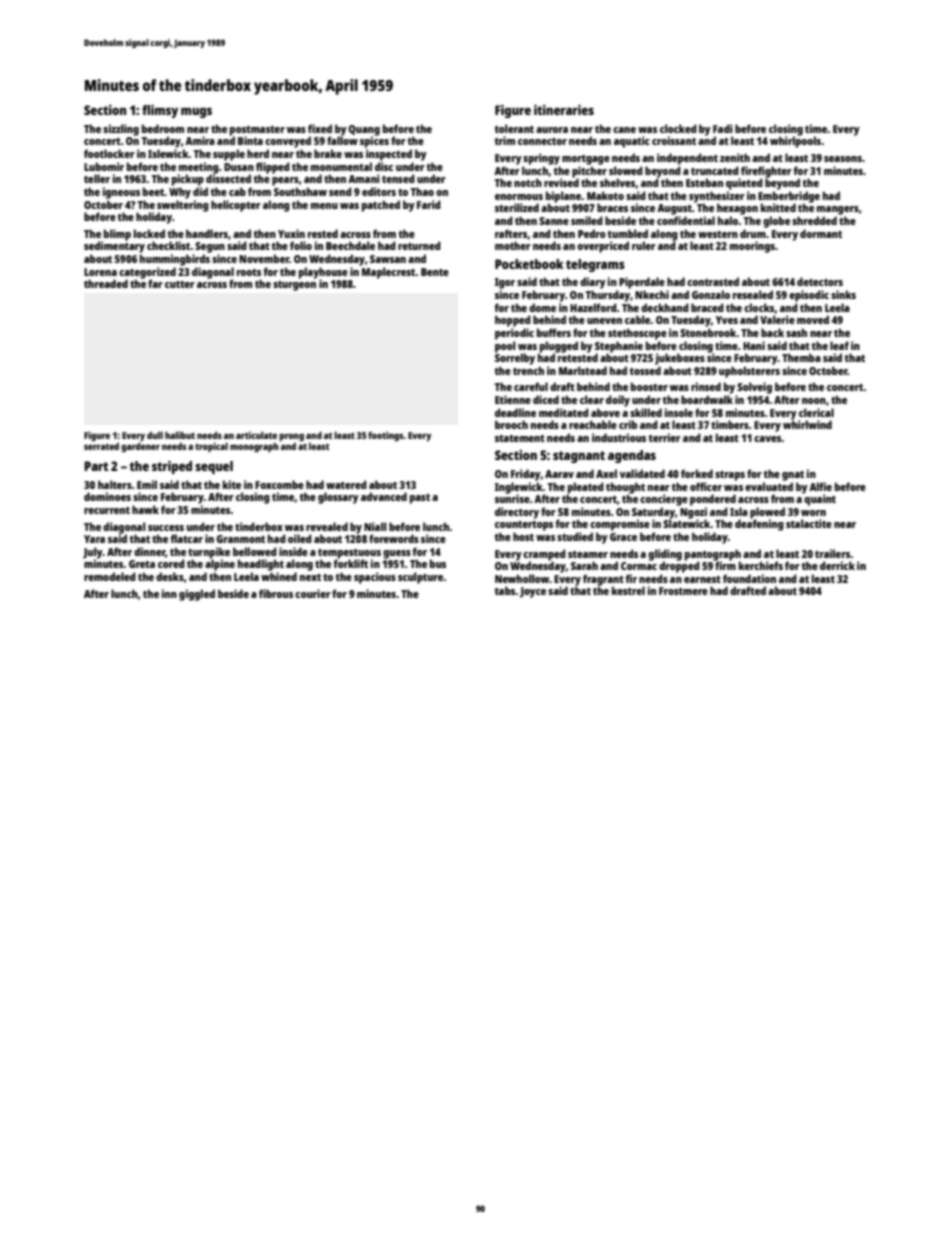  I want to click on dormant, so click(821, 233).
